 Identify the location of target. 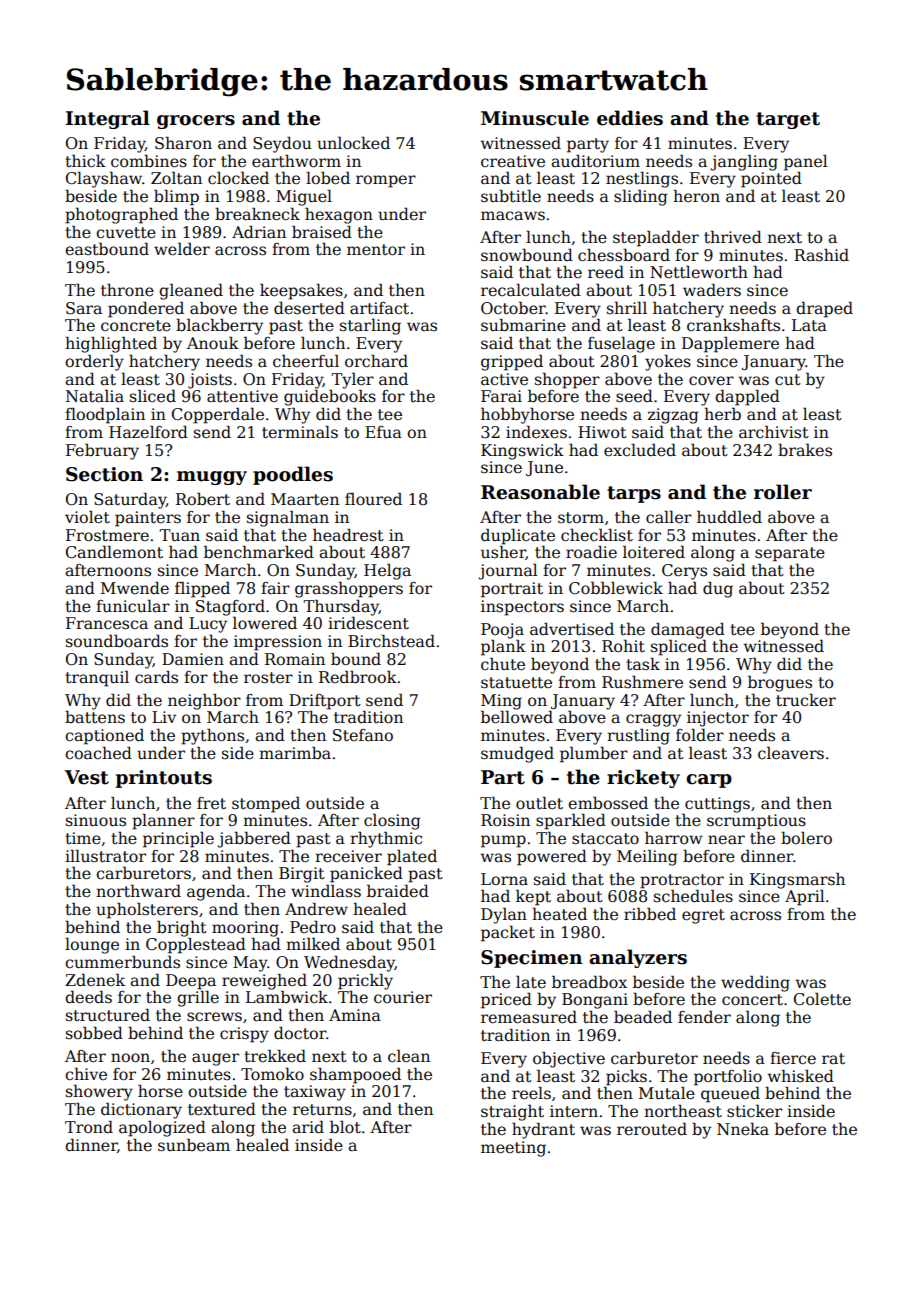
(788, 120).
